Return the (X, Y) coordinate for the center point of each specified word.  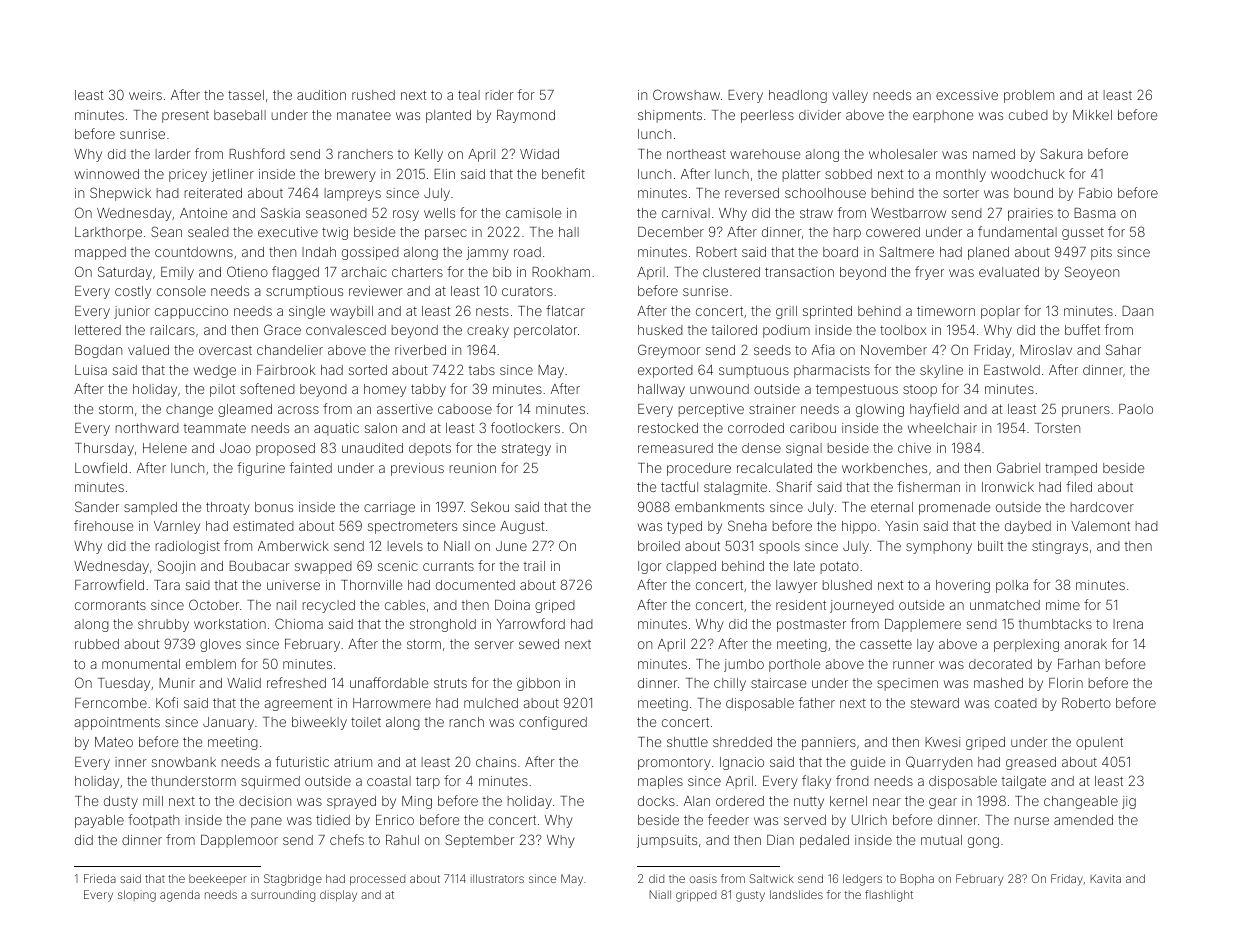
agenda (180, 896)
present (185, 117)
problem (1029, 96)
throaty (228, 508)
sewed (539, 644)
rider (500, 95)
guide (868, 763)
